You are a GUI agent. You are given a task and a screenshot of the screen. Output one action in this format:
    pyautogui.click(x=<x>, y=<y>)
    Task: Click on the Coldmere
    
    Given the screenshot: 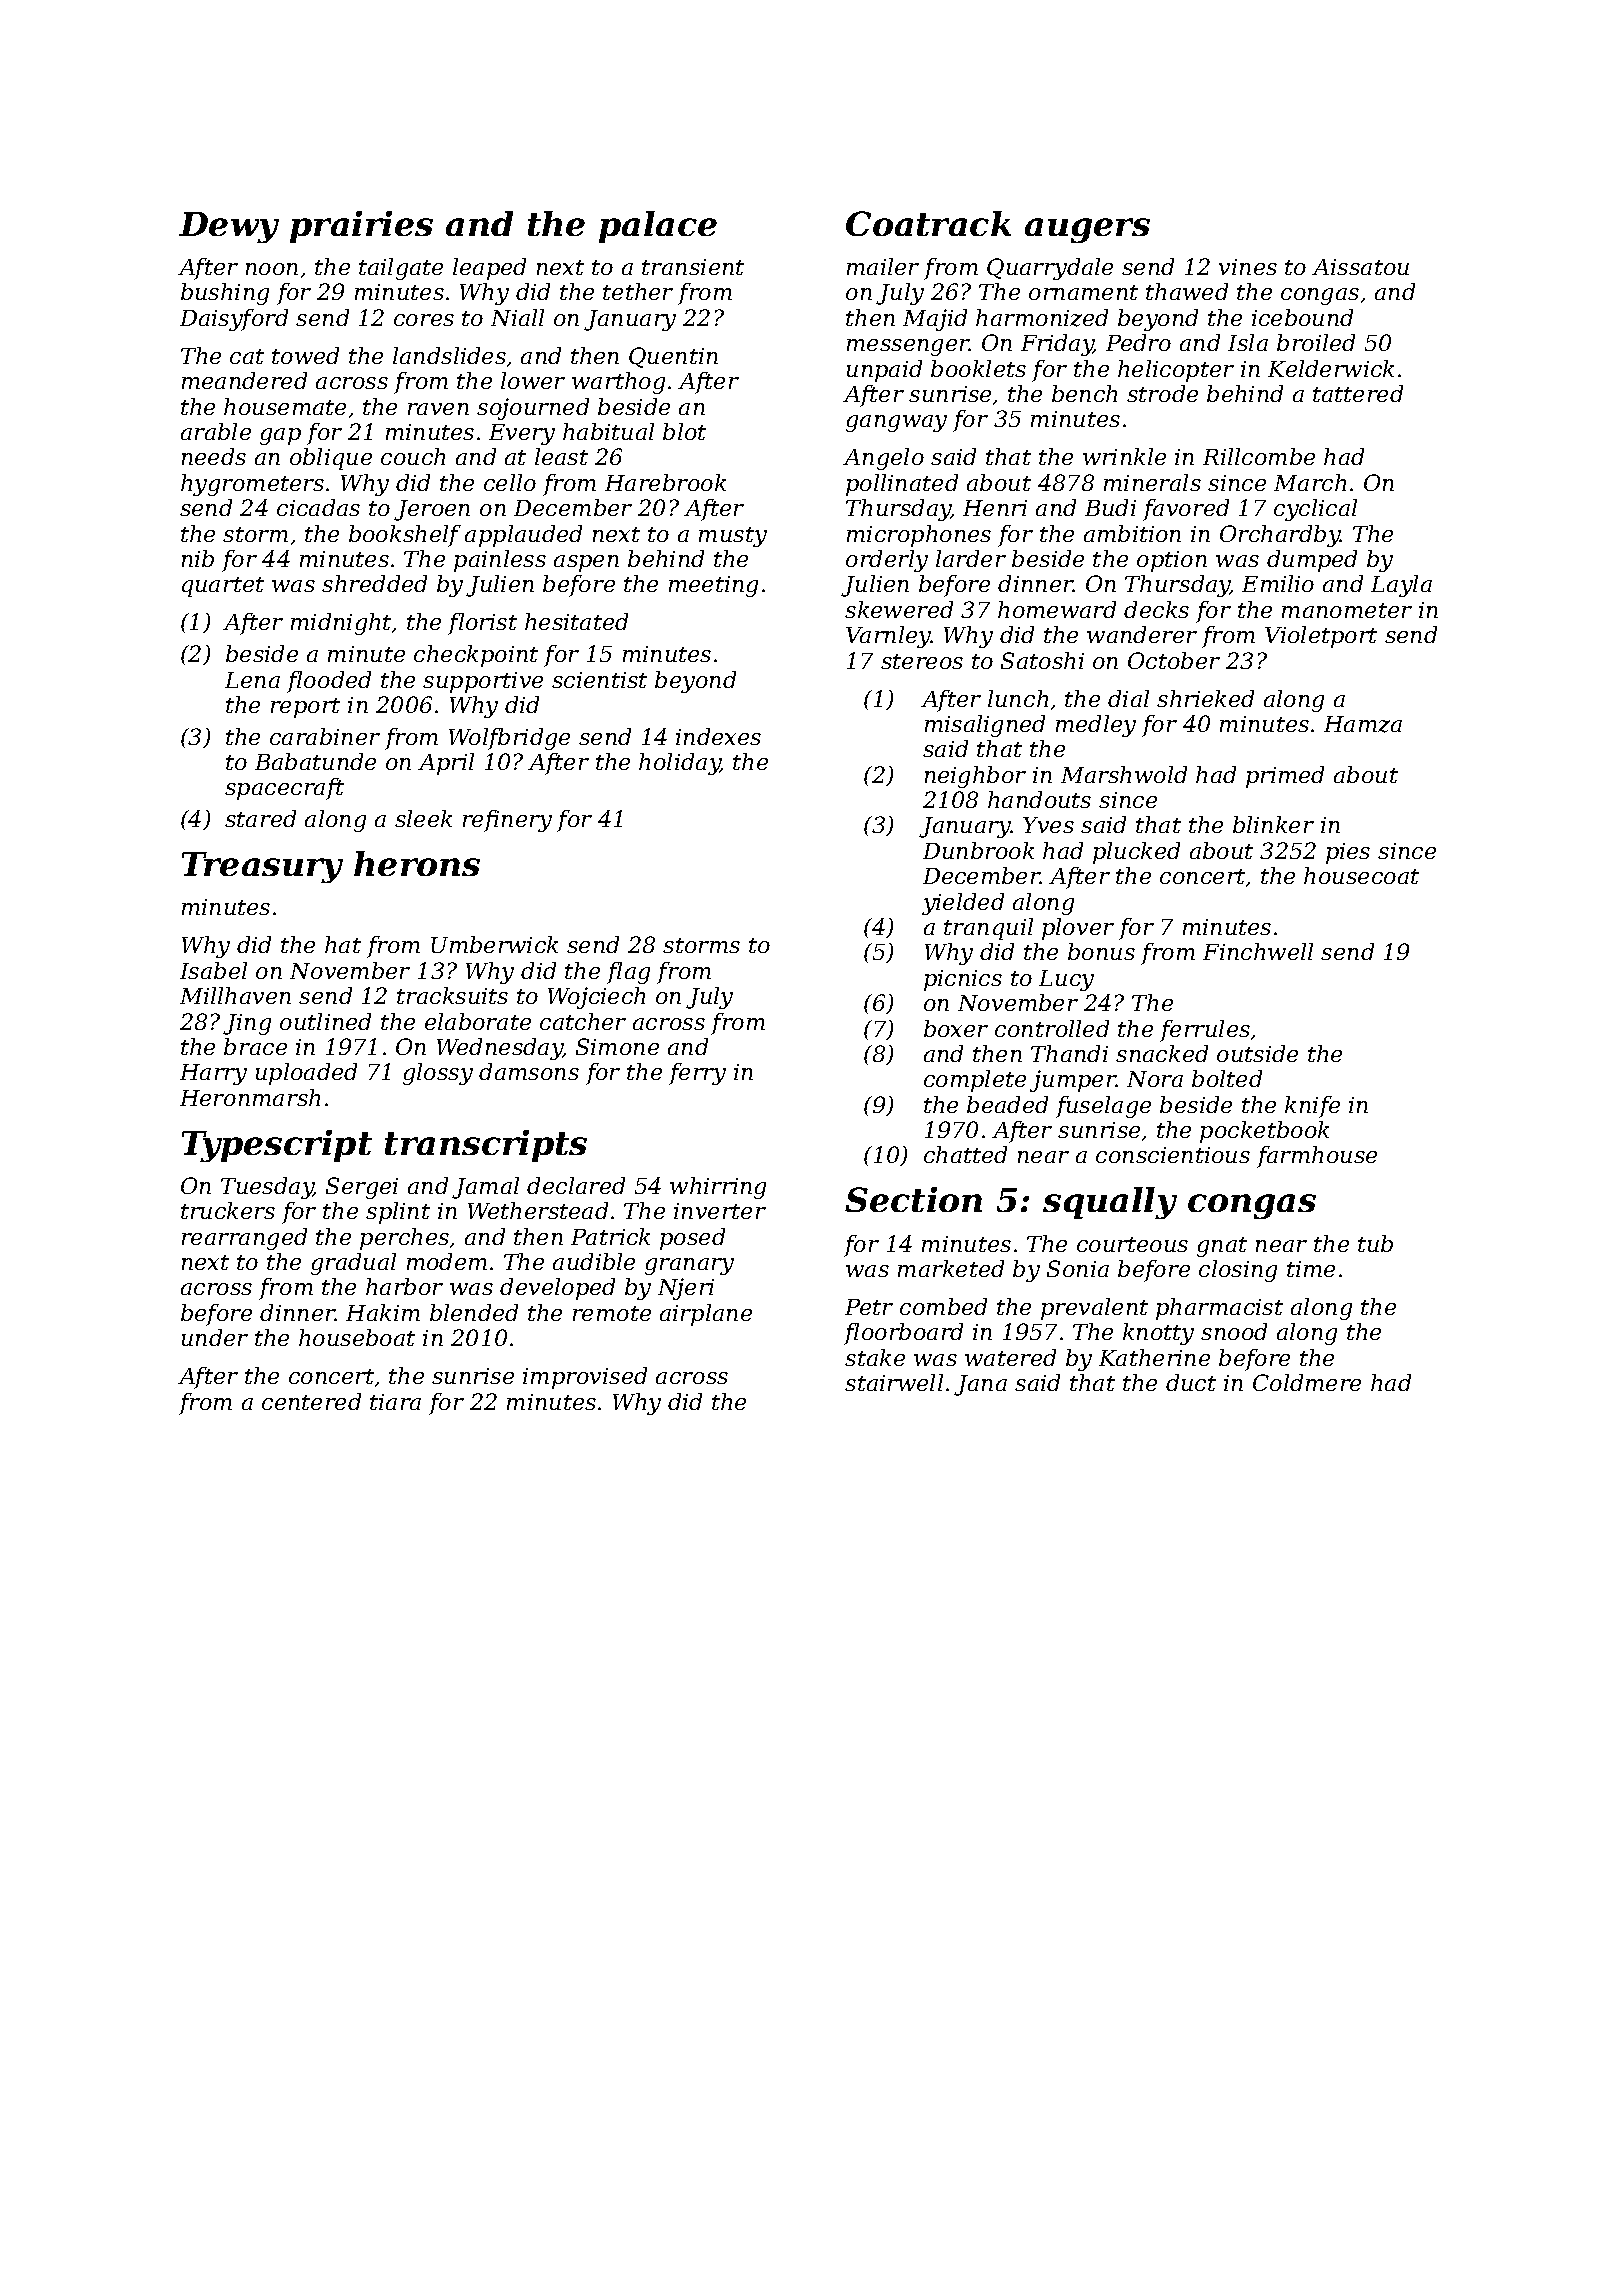 What is the action you would take?
    pyautogui.click(x=1307, y=1382)
